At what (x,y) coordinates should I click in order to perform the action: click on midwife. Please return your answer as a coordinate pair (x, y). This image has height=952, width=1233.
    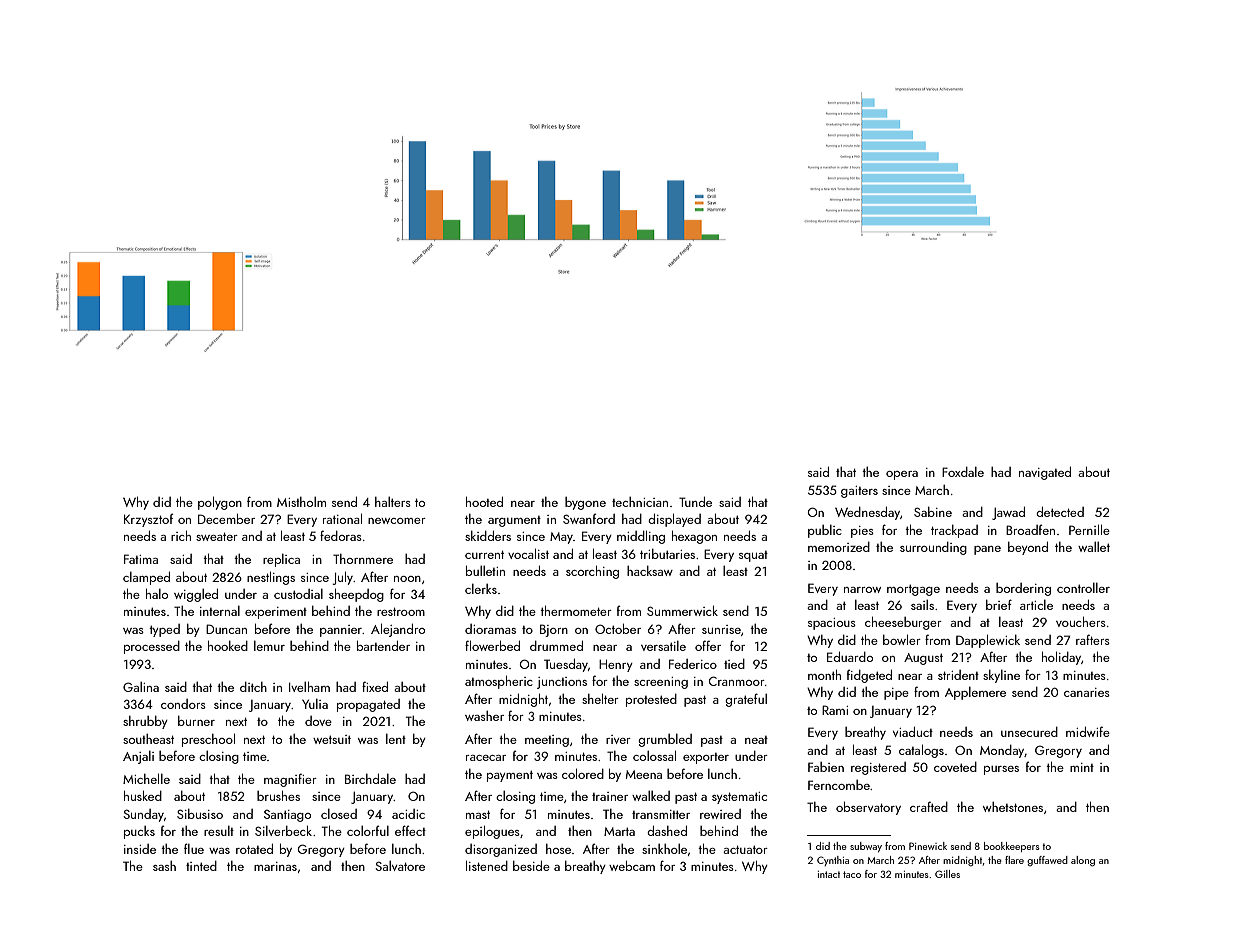
    Looking at the image, I should click on (1088, 731).
